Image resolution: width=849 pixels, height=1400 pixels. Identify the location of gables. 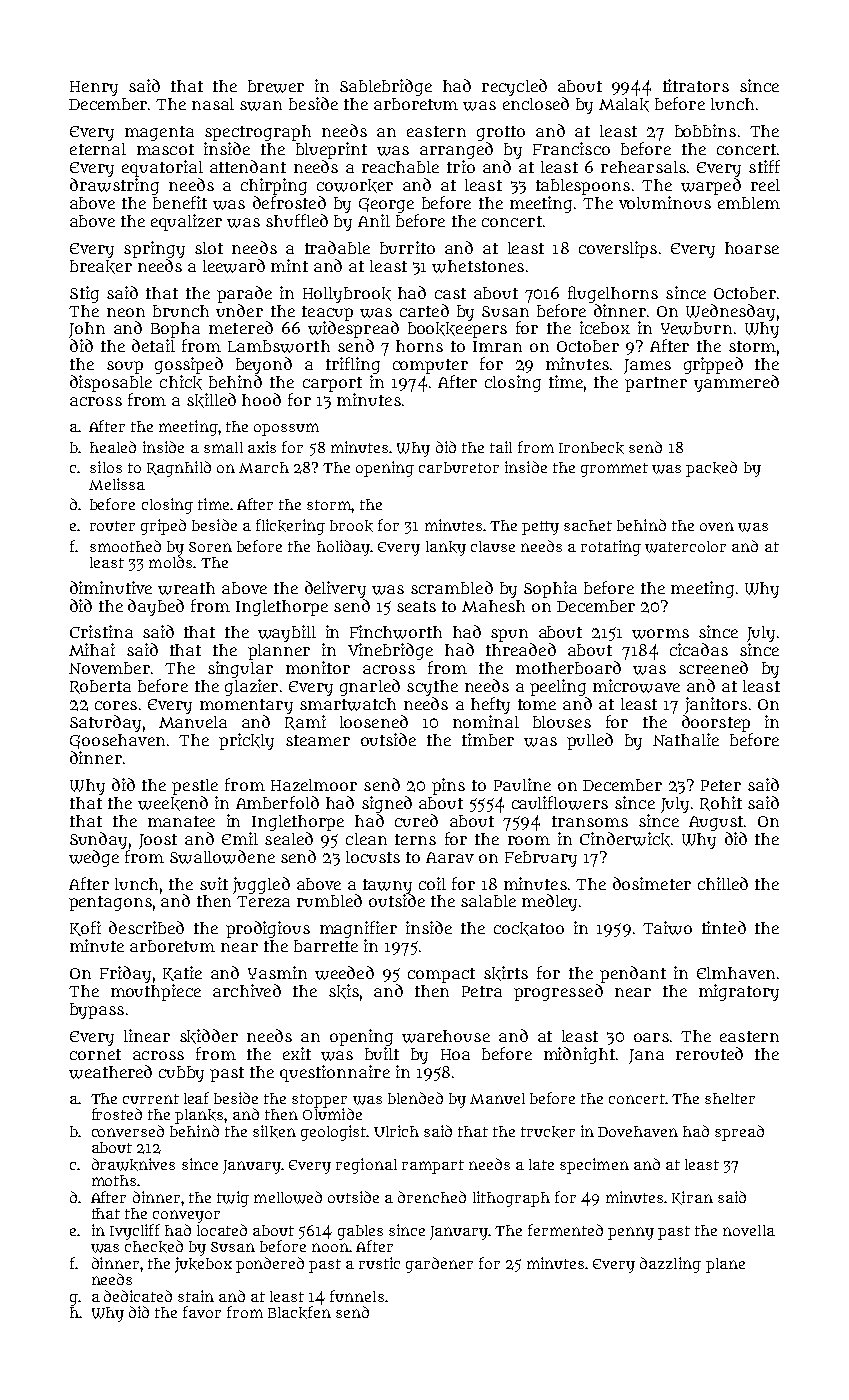
(360, 1232).
